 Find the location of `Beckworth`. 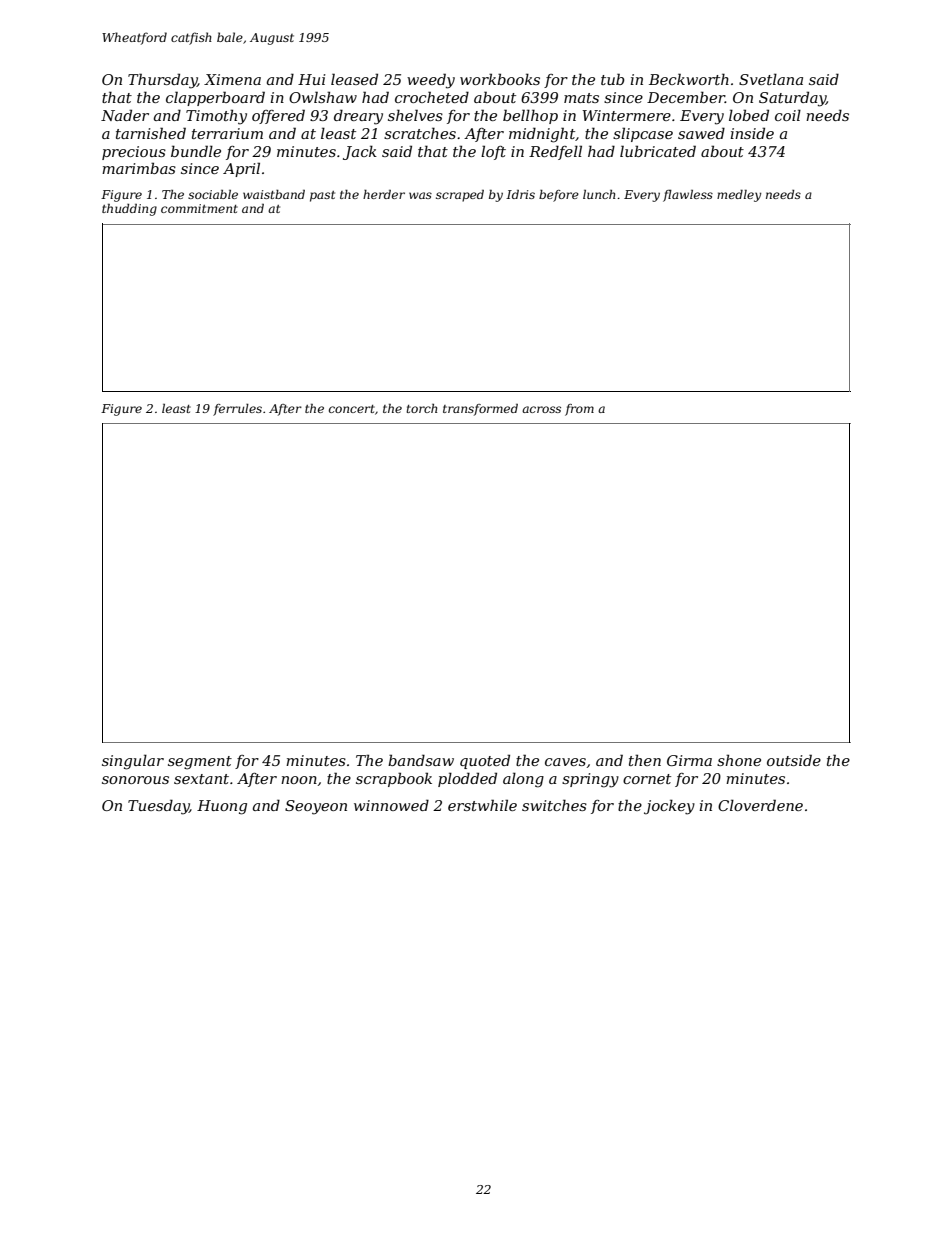

Beckworth is located at coordinates (689, 79).
